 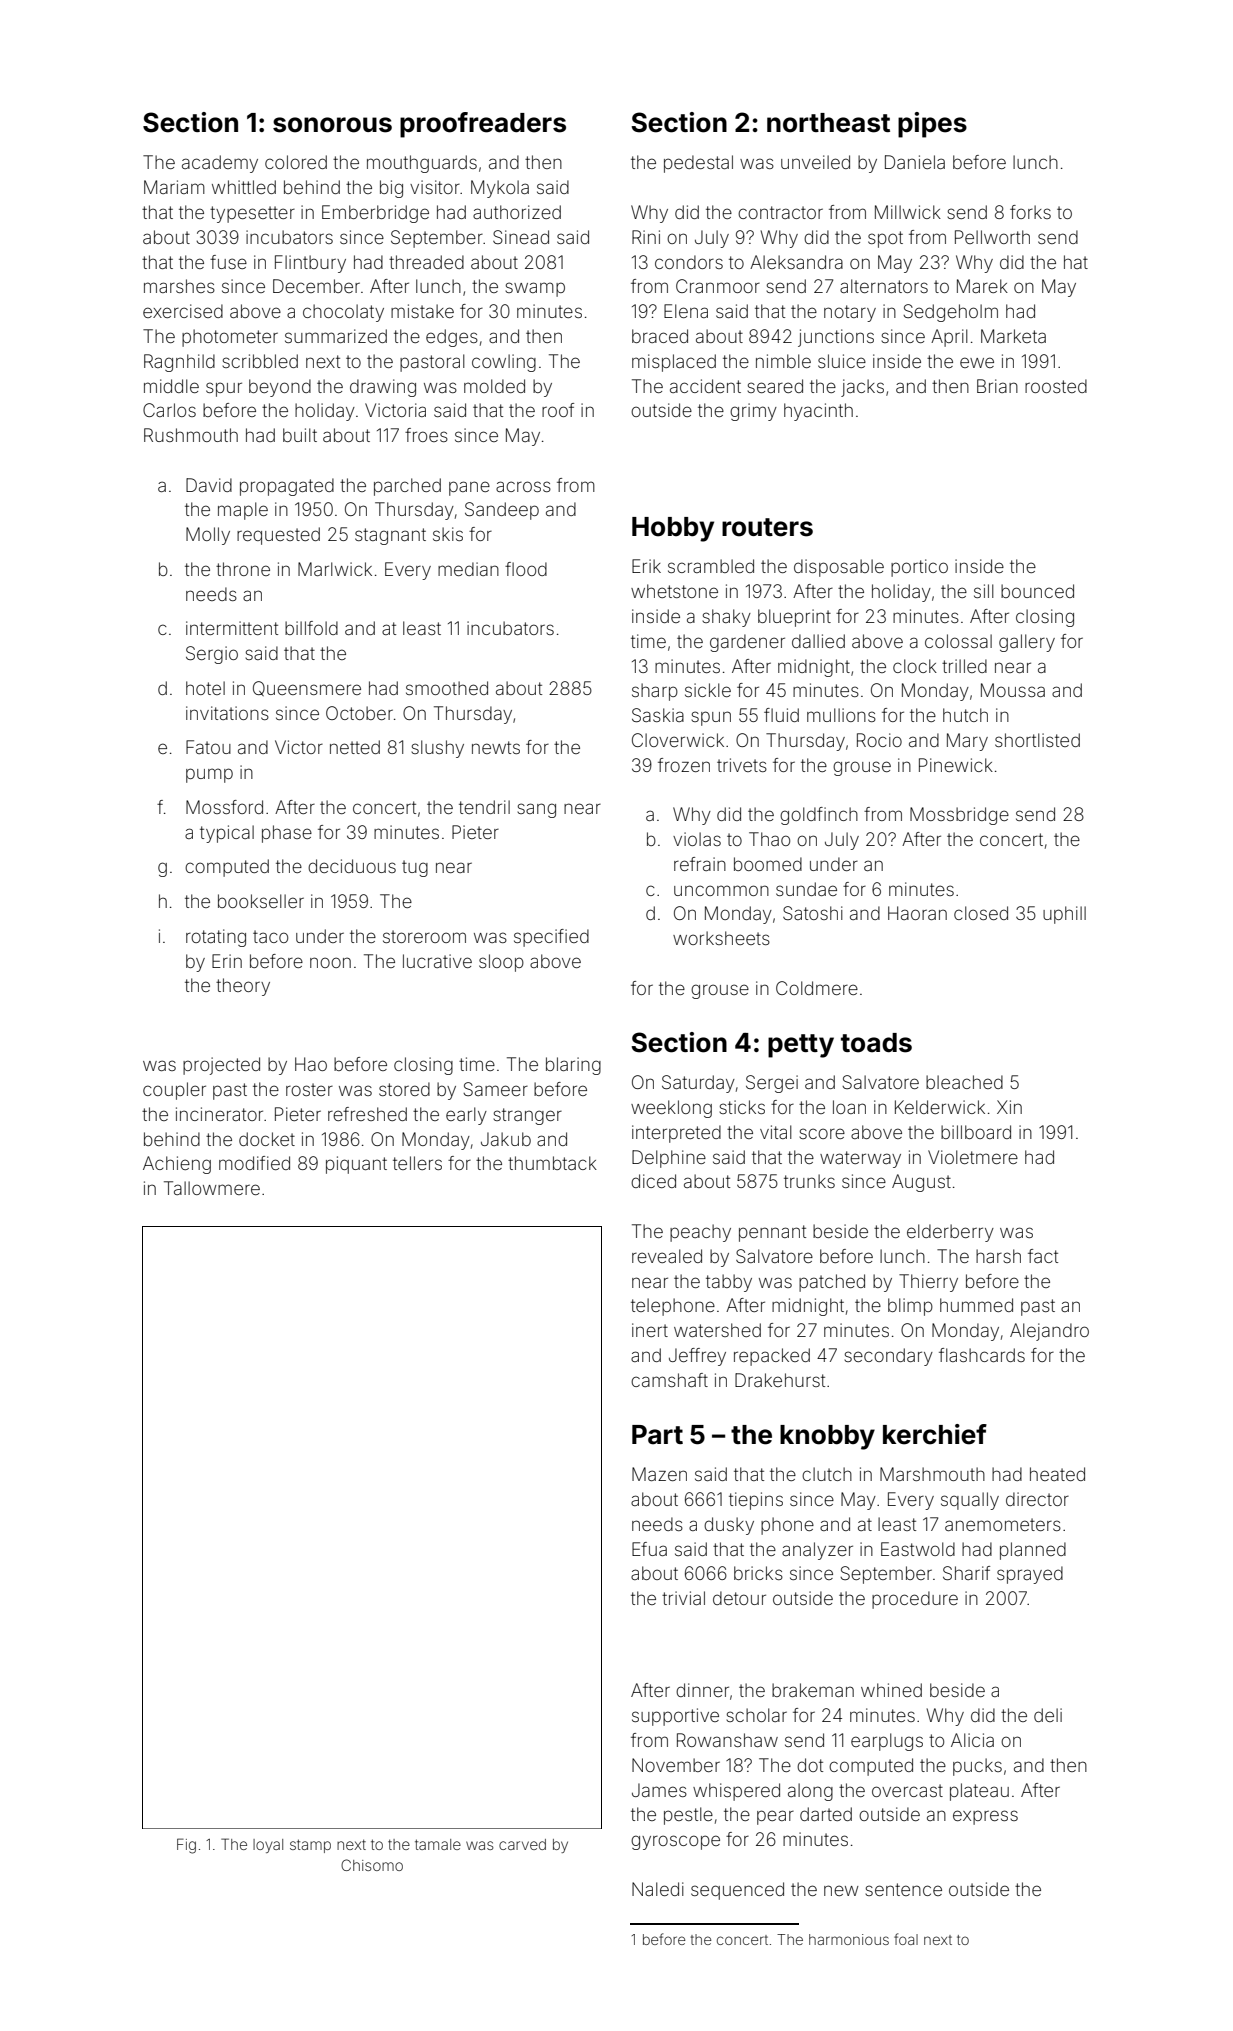 What do you see at coordinates (186, 1846) in the page?
I see `Fig` at bounding box center [186, 1846].
